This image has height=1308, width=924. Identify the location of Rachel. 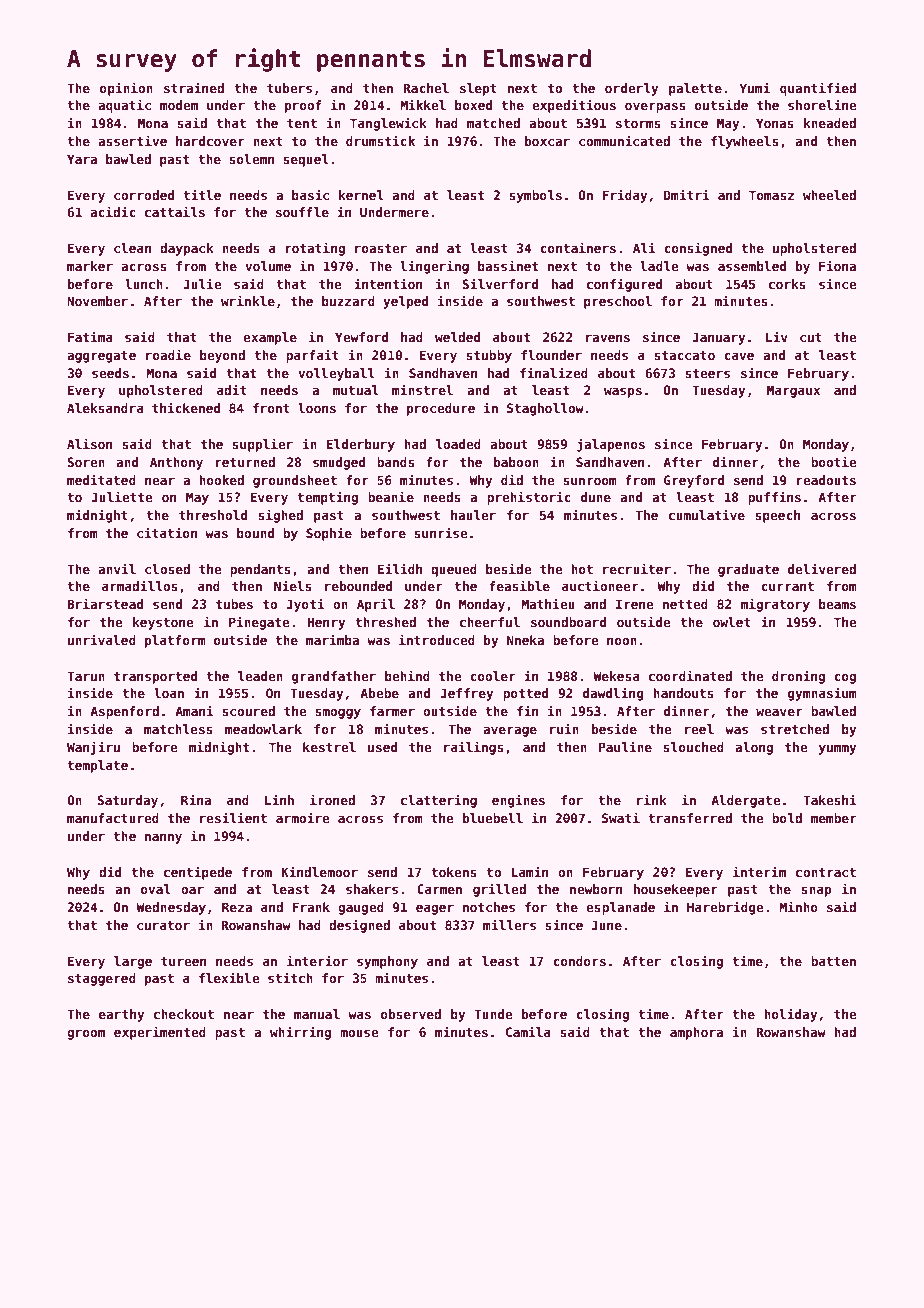
(426, 88).
